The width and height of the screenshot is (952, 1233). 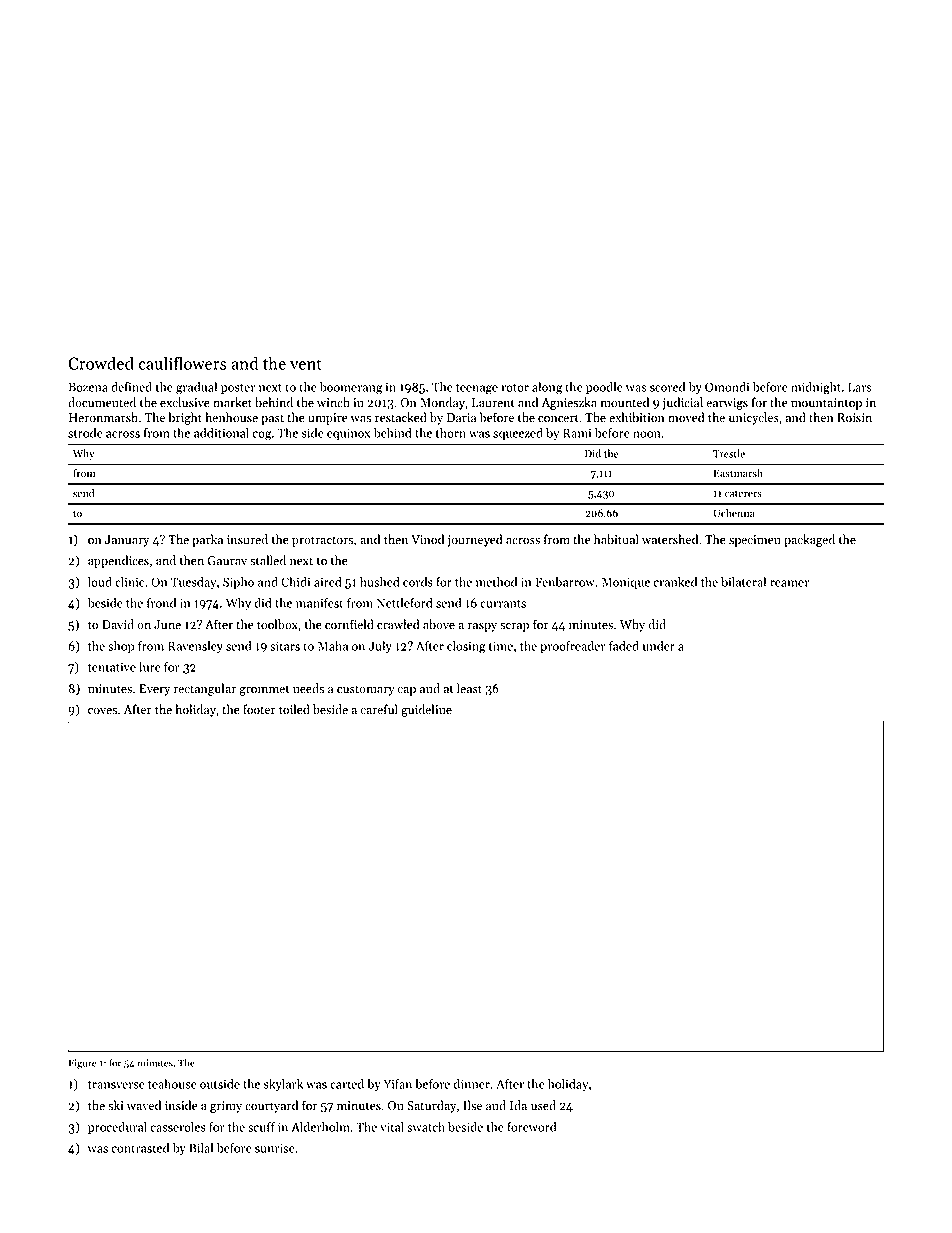 What do you see at coordinates (117, 1128) in the screenshot?
I see `procedural` at bounding box center [117, 1128].
